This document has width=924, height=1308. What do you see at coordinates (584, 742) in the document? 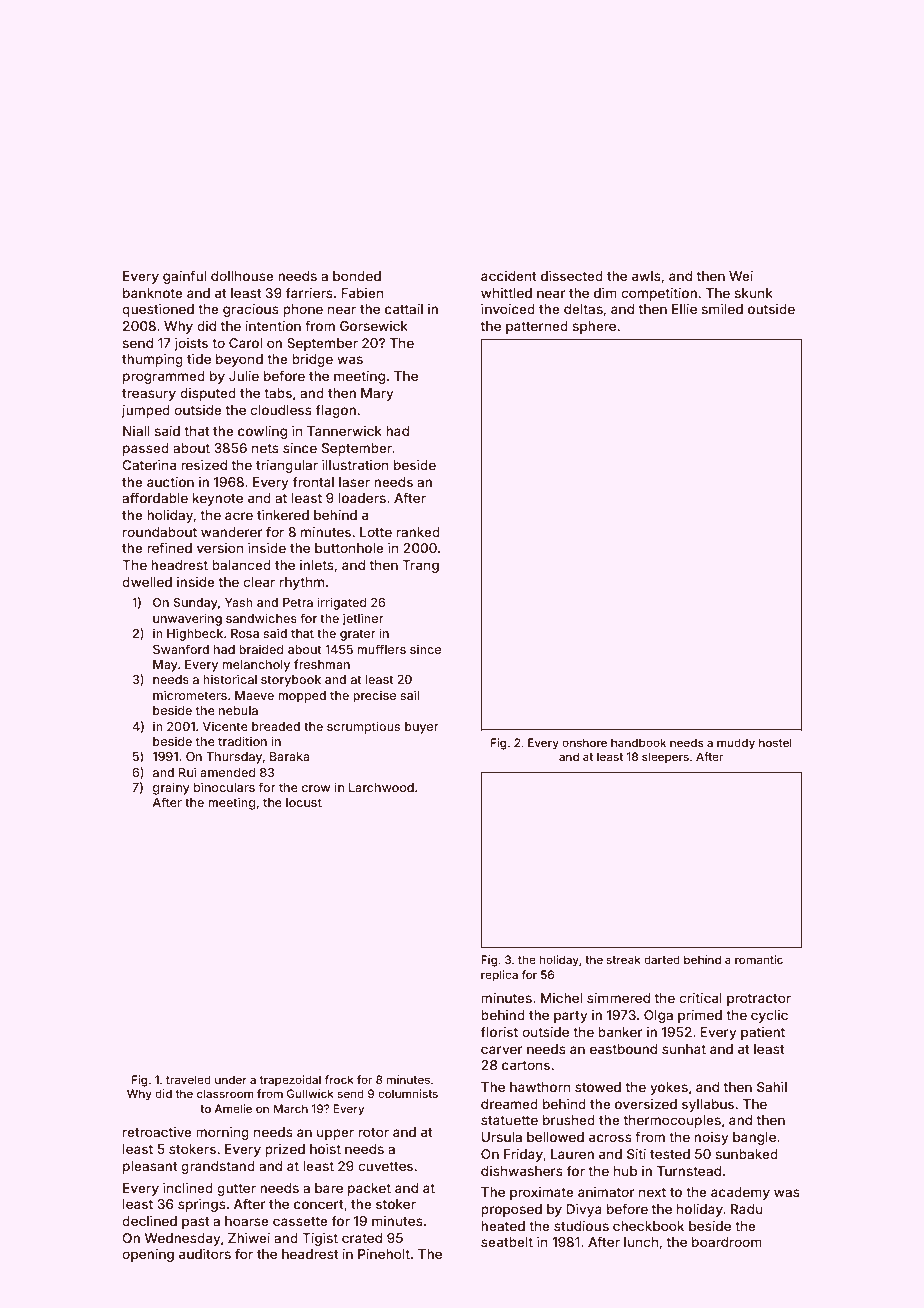
I see `onshore` at bounding box center [584, 742].
